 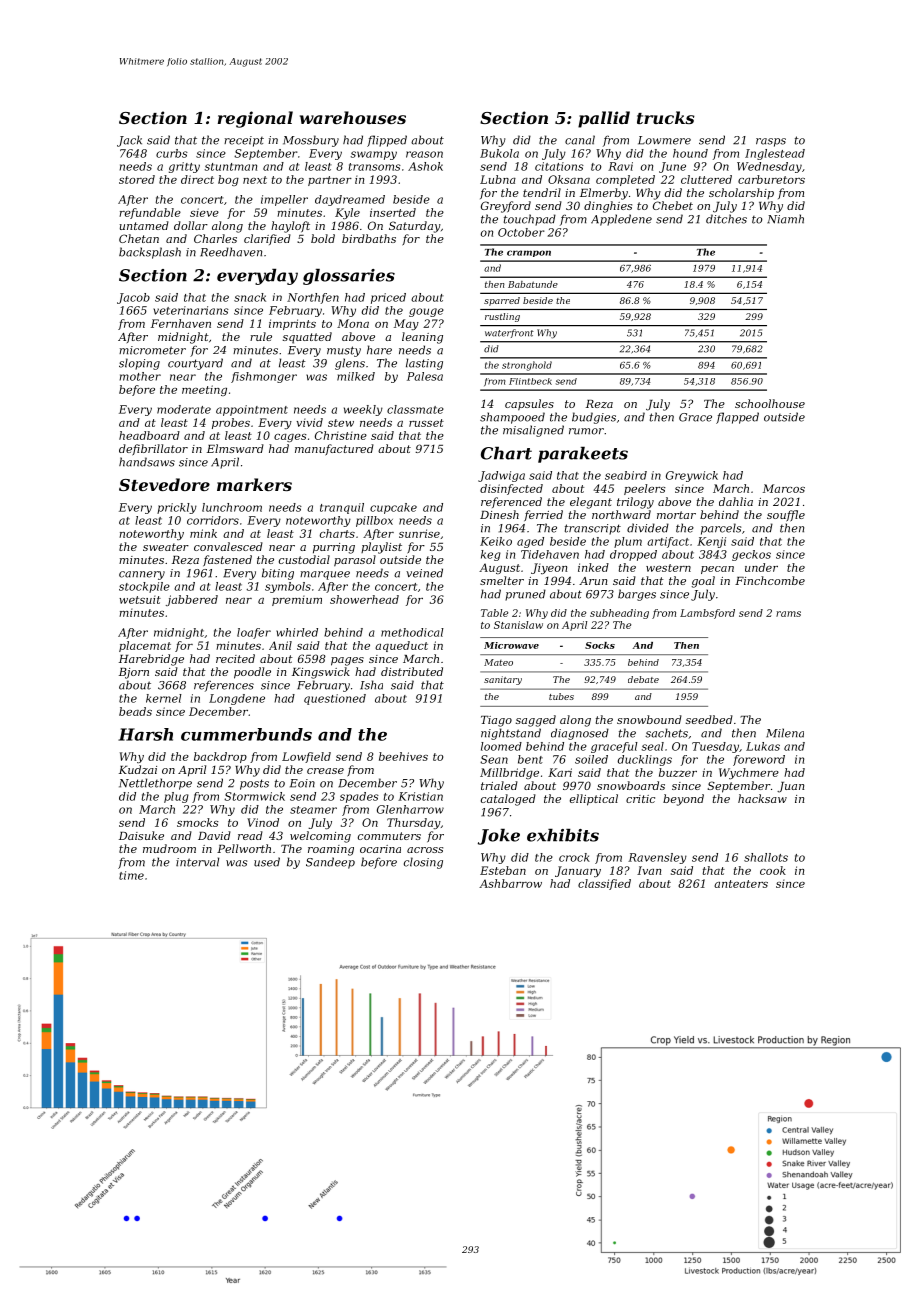 What do you see at coordinates (254, 484) in the document?
I see `markers` at bounding box center [254, 484].
